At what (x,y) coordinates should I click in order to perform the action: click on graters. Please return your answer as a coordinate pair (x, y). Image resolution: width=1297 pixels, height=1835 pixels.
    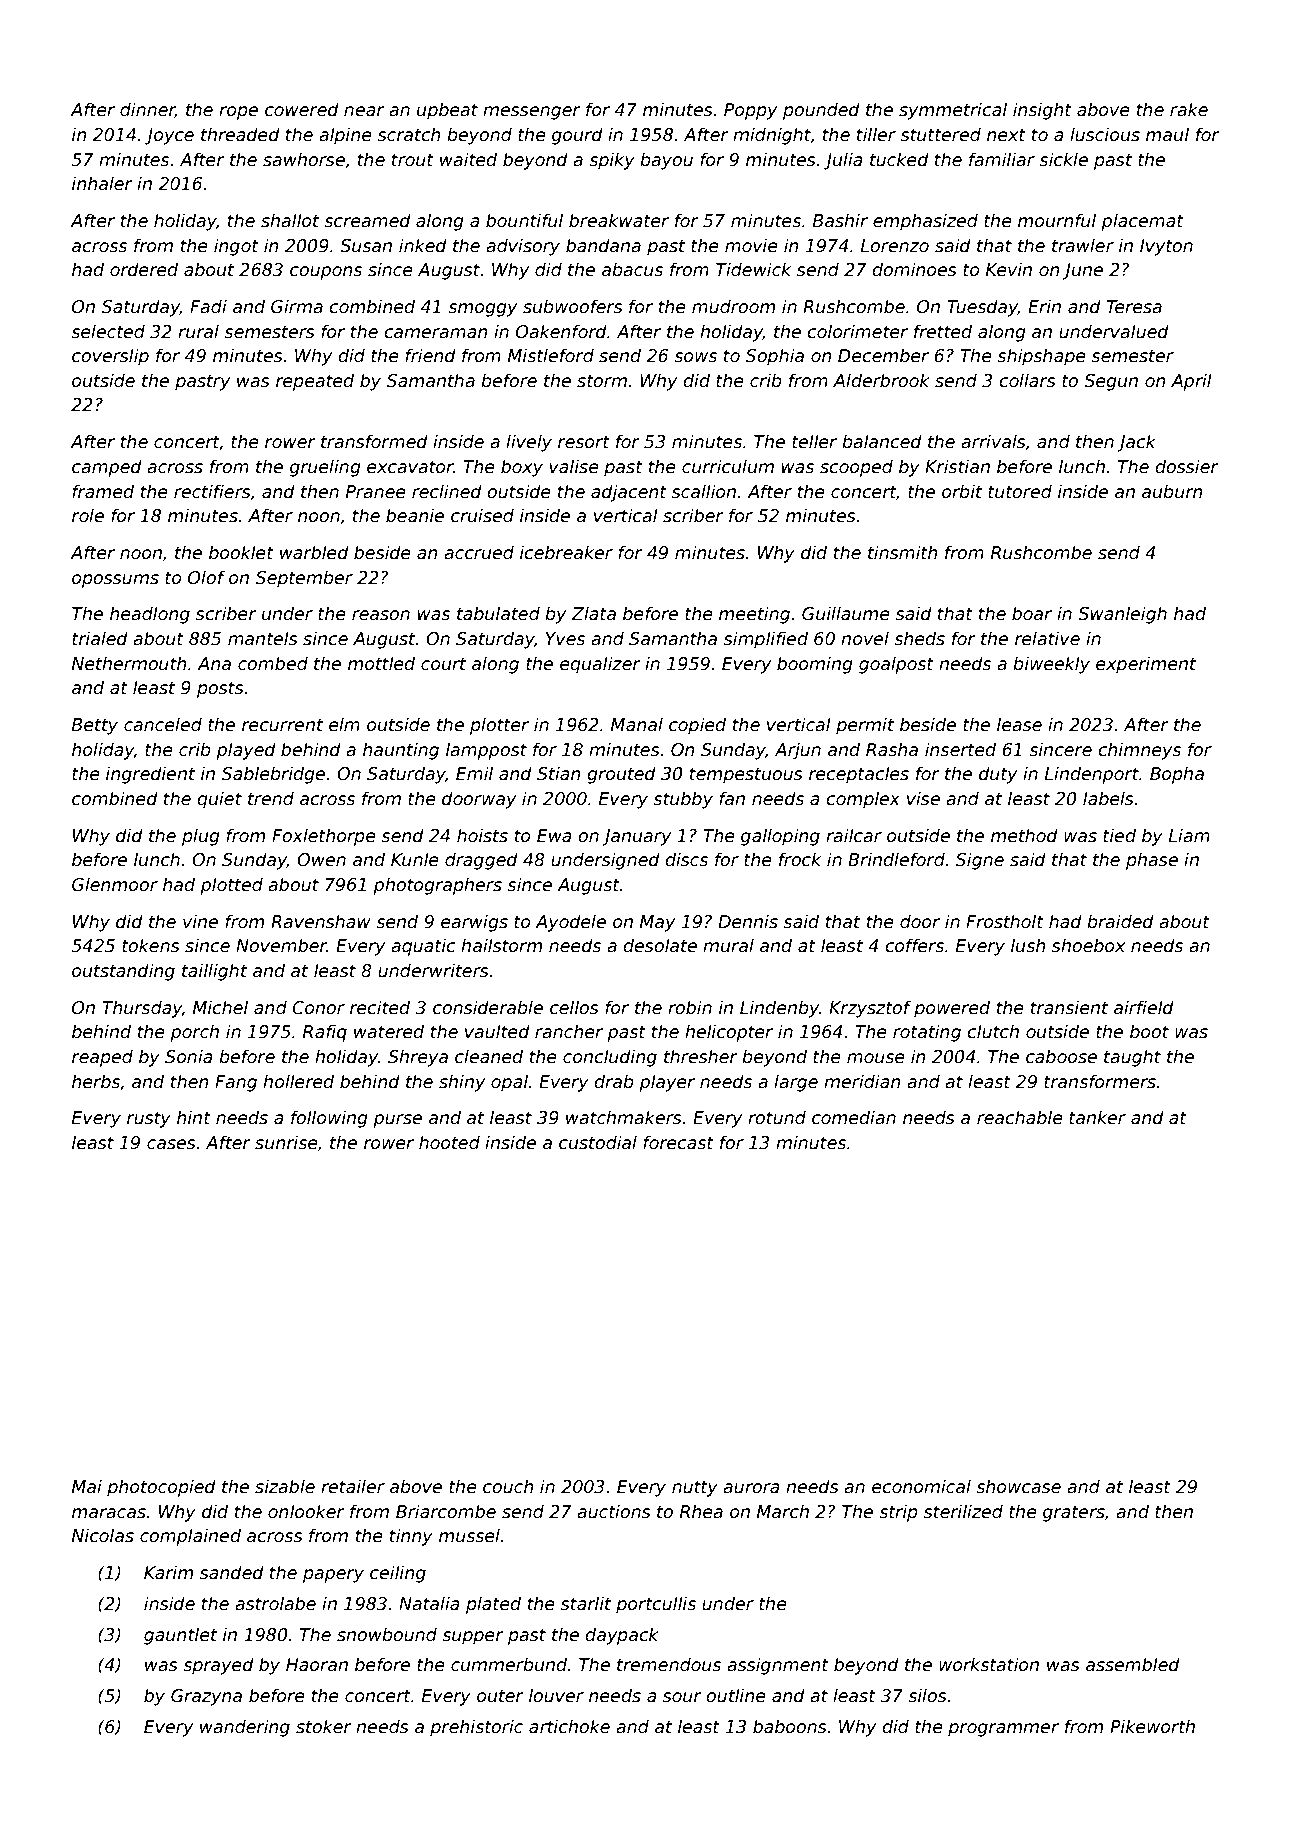
    Looking at the image, I should click on (1074, 1513).
